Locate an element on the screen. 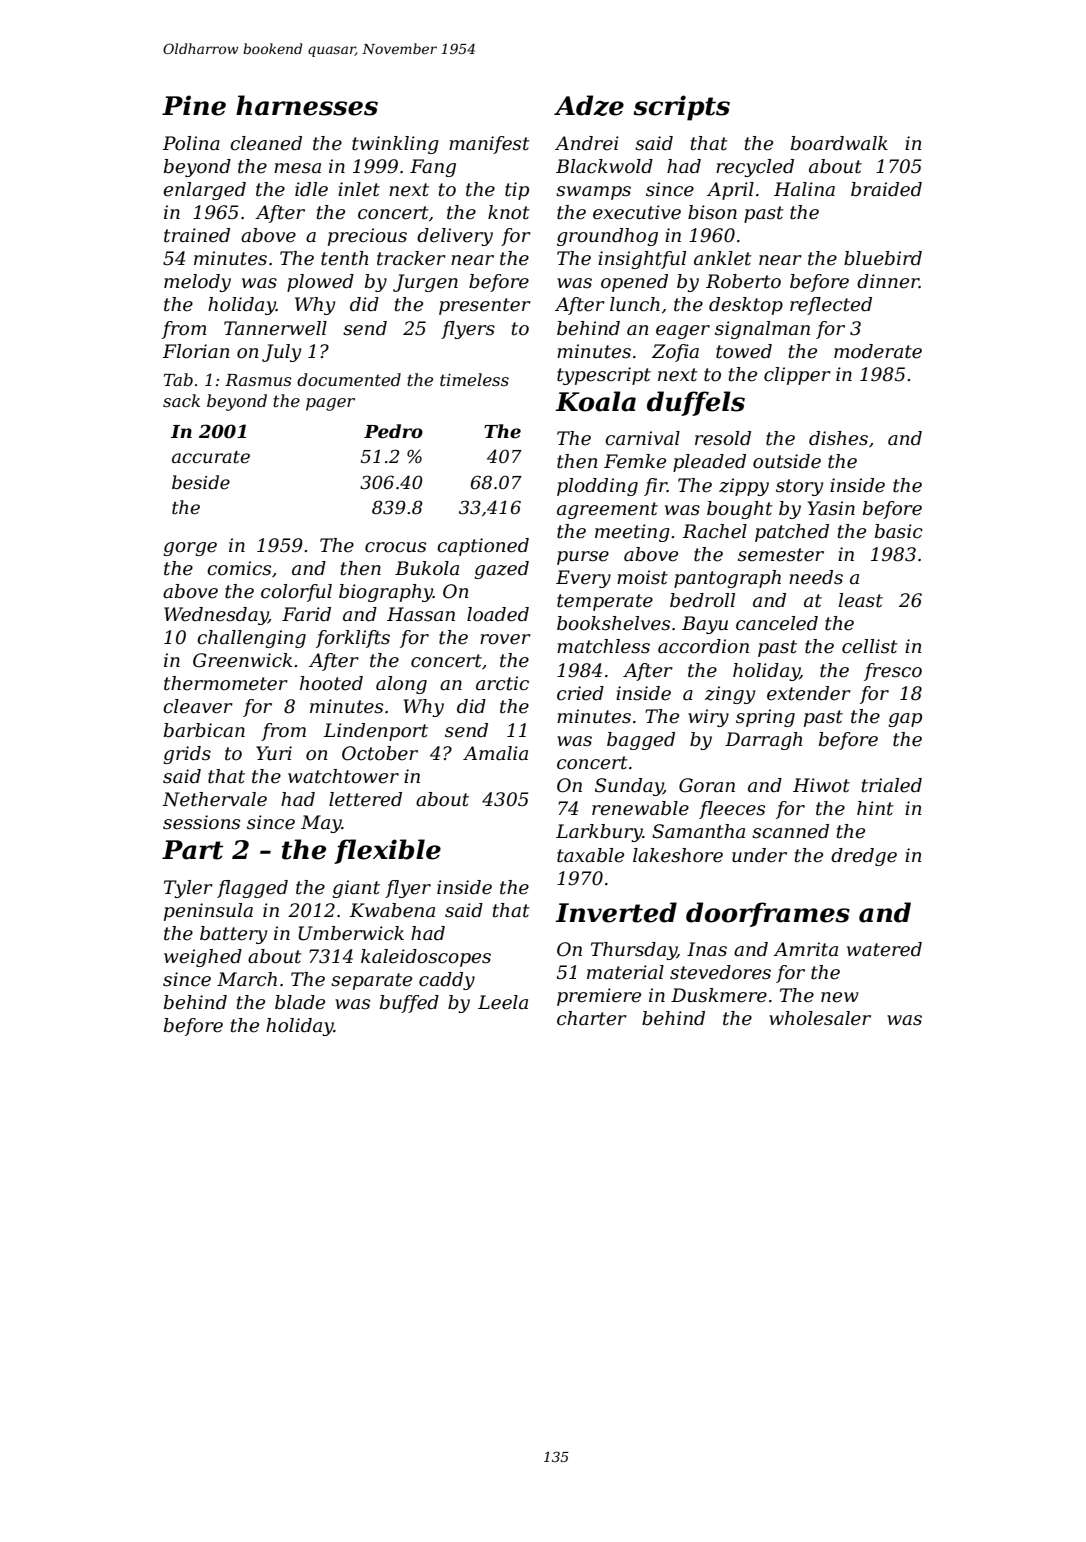 The height and width of the screenshot is (1542, 1086). plodding is located at coordinates (597, 487).
